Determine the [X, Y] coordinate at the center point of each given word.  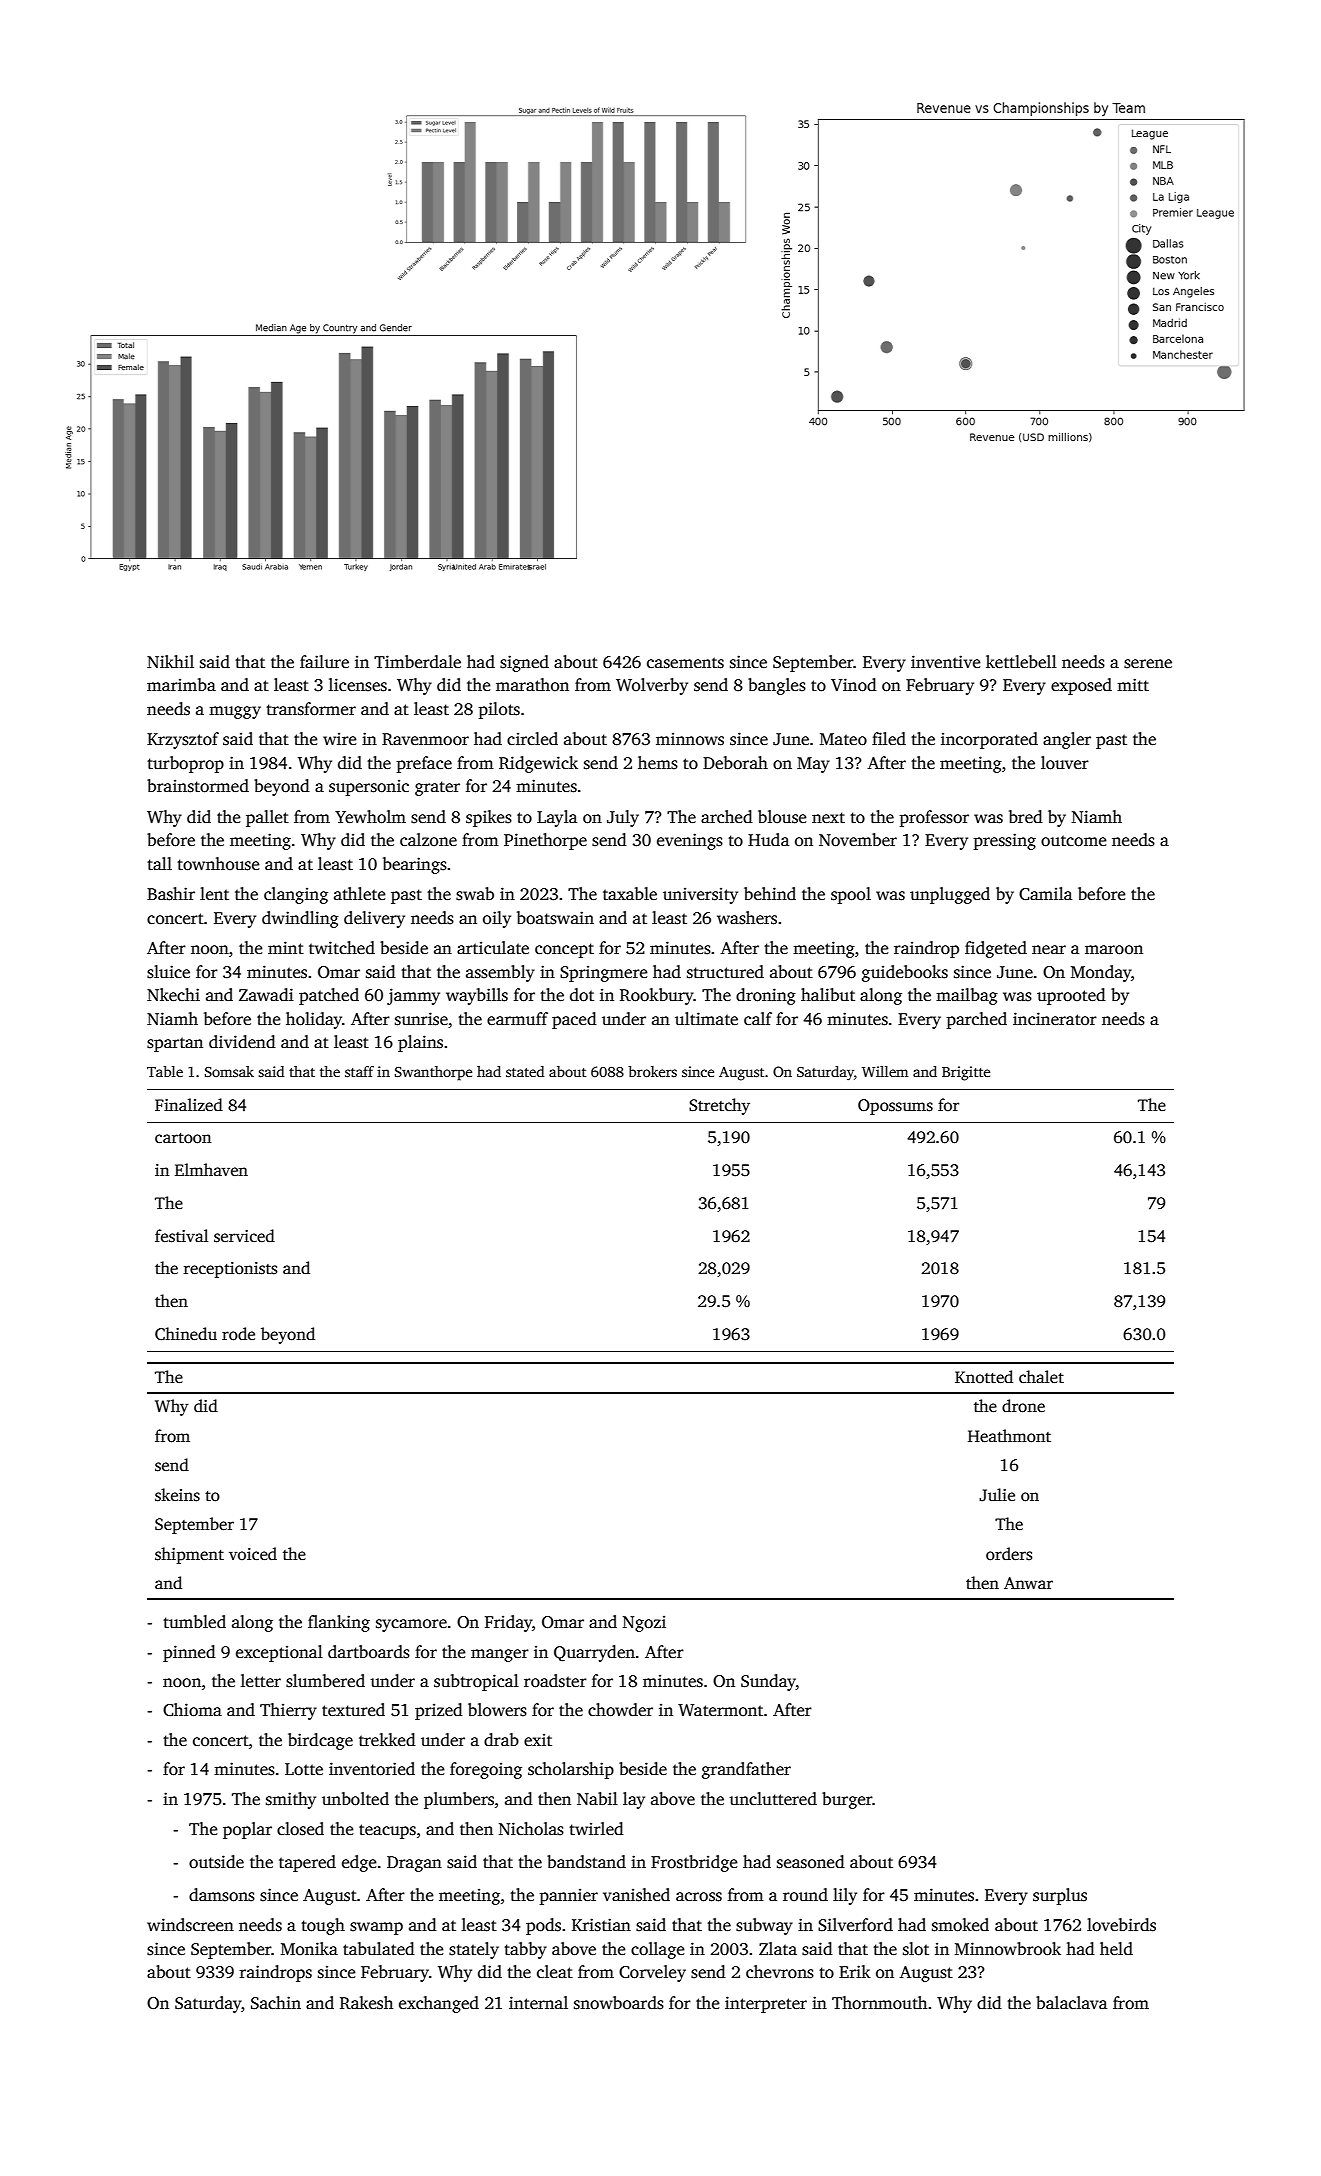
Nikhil [170, 661]
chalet [1041, 1377]
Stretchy [719, 1106]
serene [1148, 664]
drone [1023, 1406]
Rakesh [366, 2003]
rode [238, 1334]
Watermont [720, 1710]
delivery [374, 919]
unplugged [950, 895]
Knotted [984, 1377]
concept [564, 950]
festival [181, 1236]
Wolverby [652, 686]
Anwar [1028, 1583]
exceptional [279, 1653]
